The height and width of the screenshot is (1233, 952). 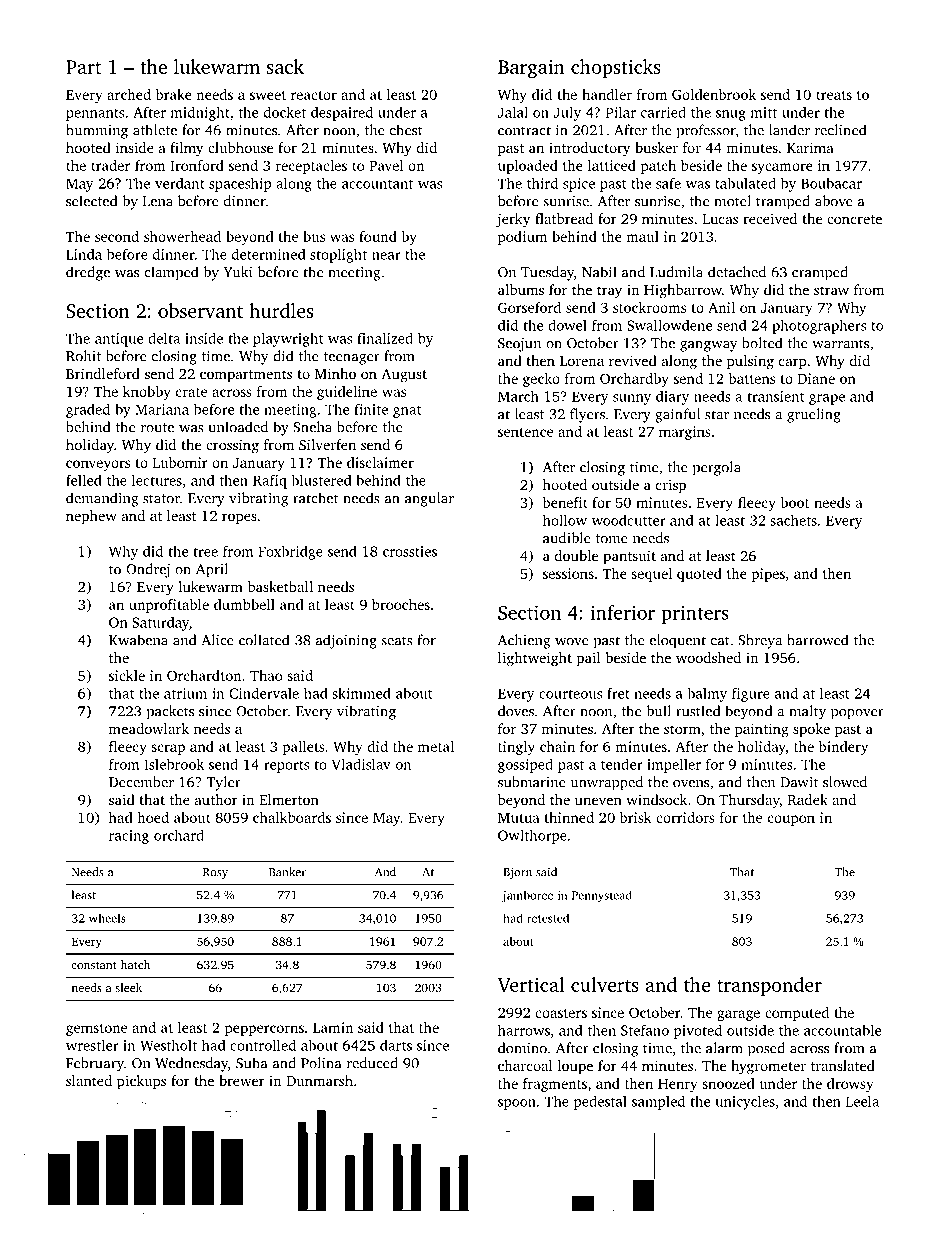 What do you see at coordinates (148, 570) in the screenshot?
I see `Ondrej` at bounding box center [148, 570].
